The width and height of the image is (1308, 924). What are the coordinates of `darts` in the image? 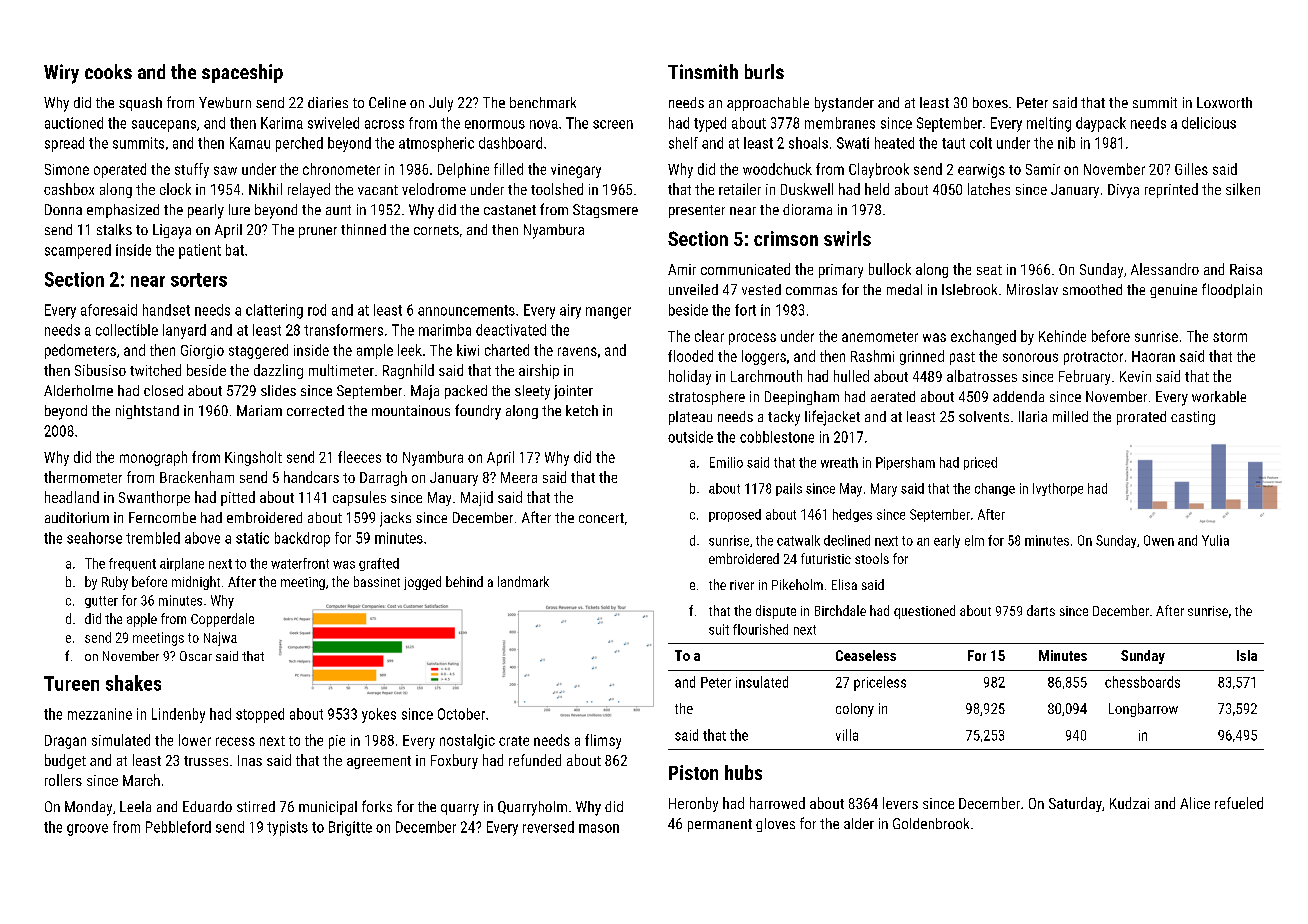 It's located at (1041, 610).
